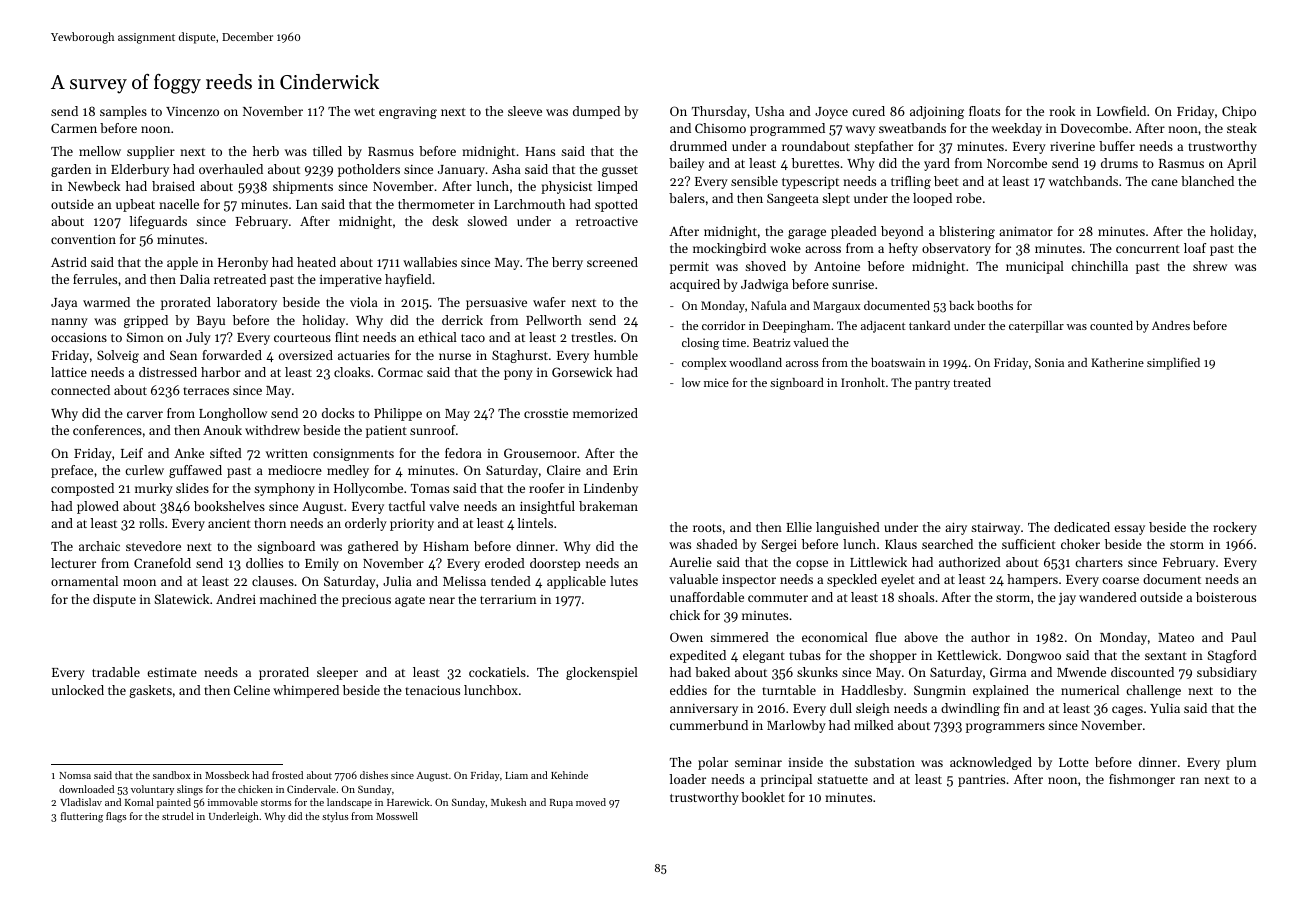  What do you see at coordinates (1173, 363) in the screenshot?
I see `simplified` at bounding box center [1173, 363].
